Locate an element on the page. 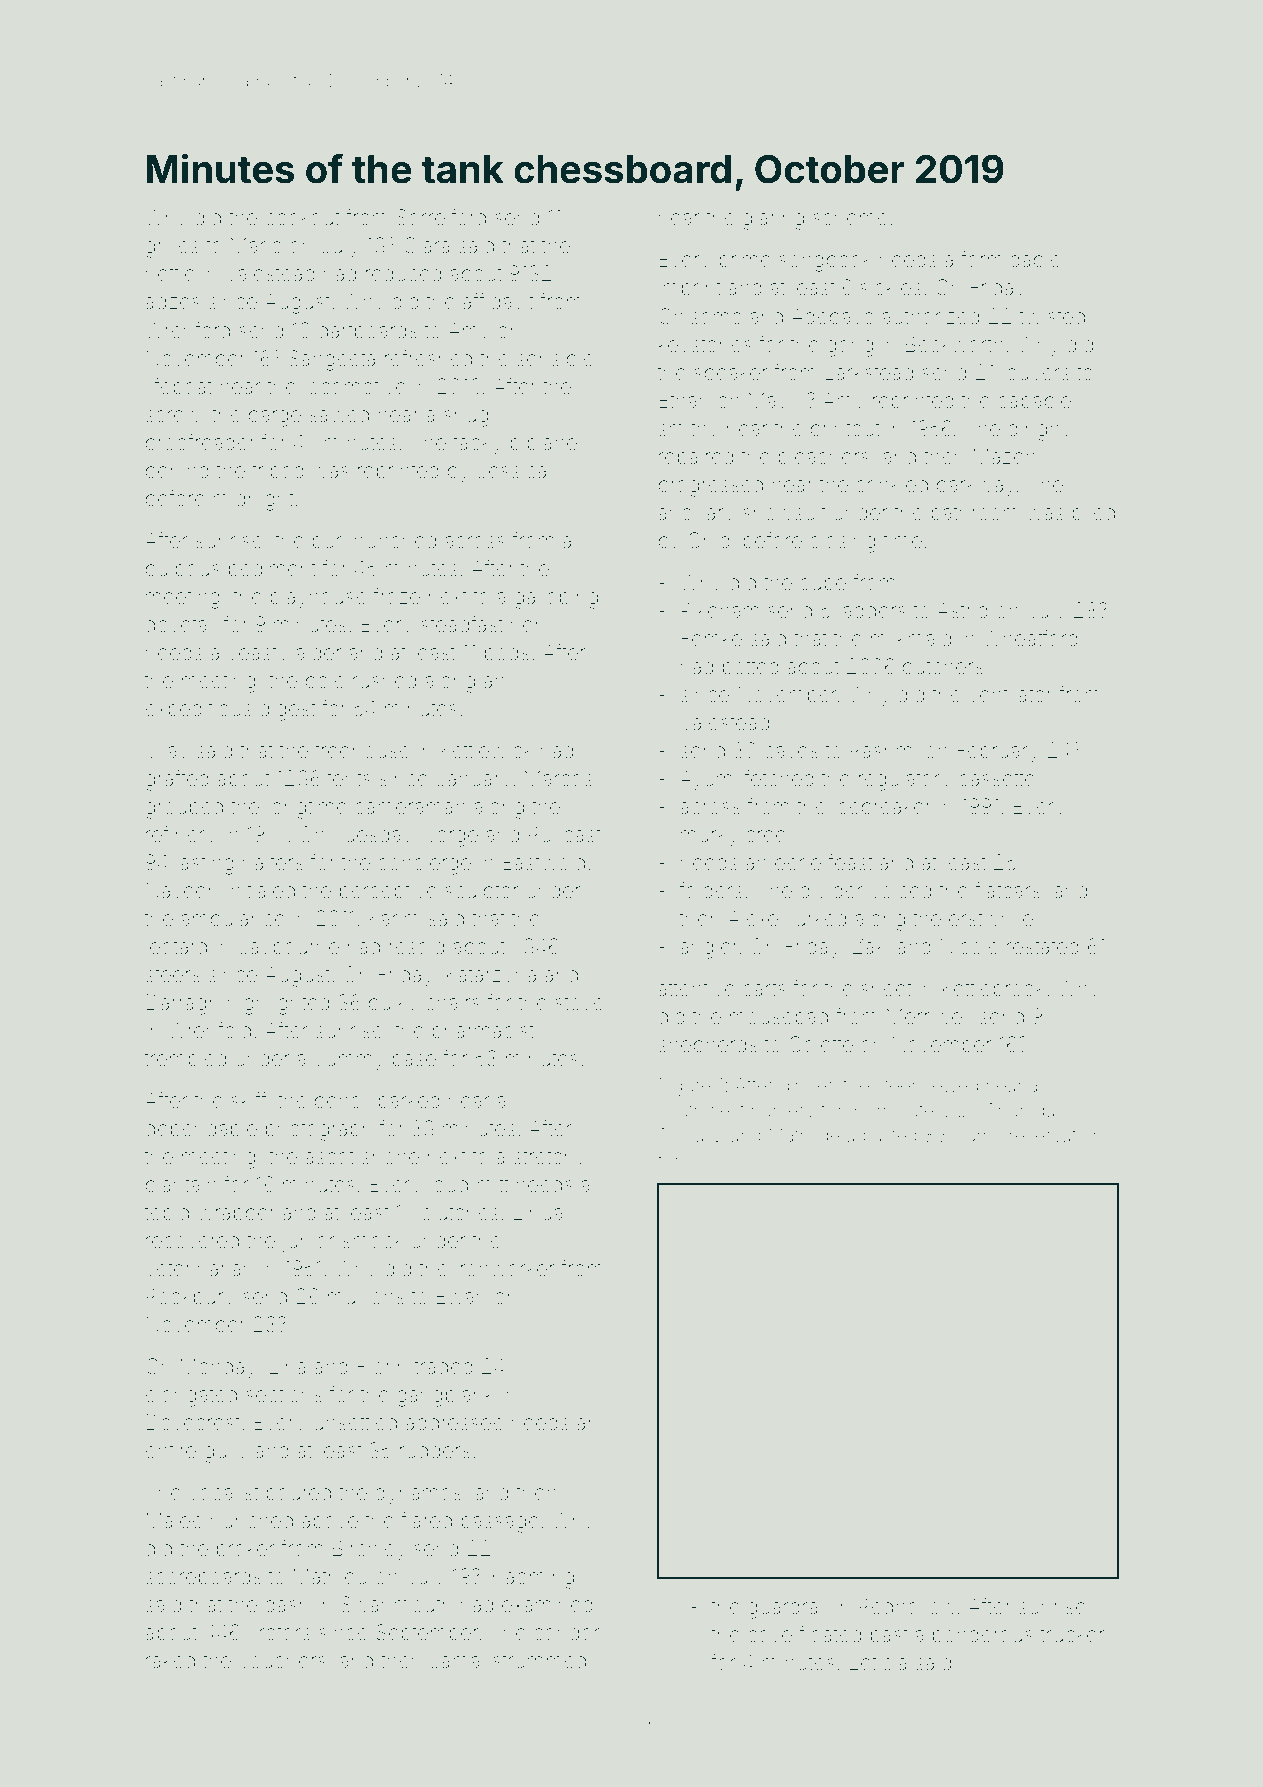 Image resolution: width=1263 pixels, height=1787 pixels. trucker is located at coordinates (1072, 1634).
